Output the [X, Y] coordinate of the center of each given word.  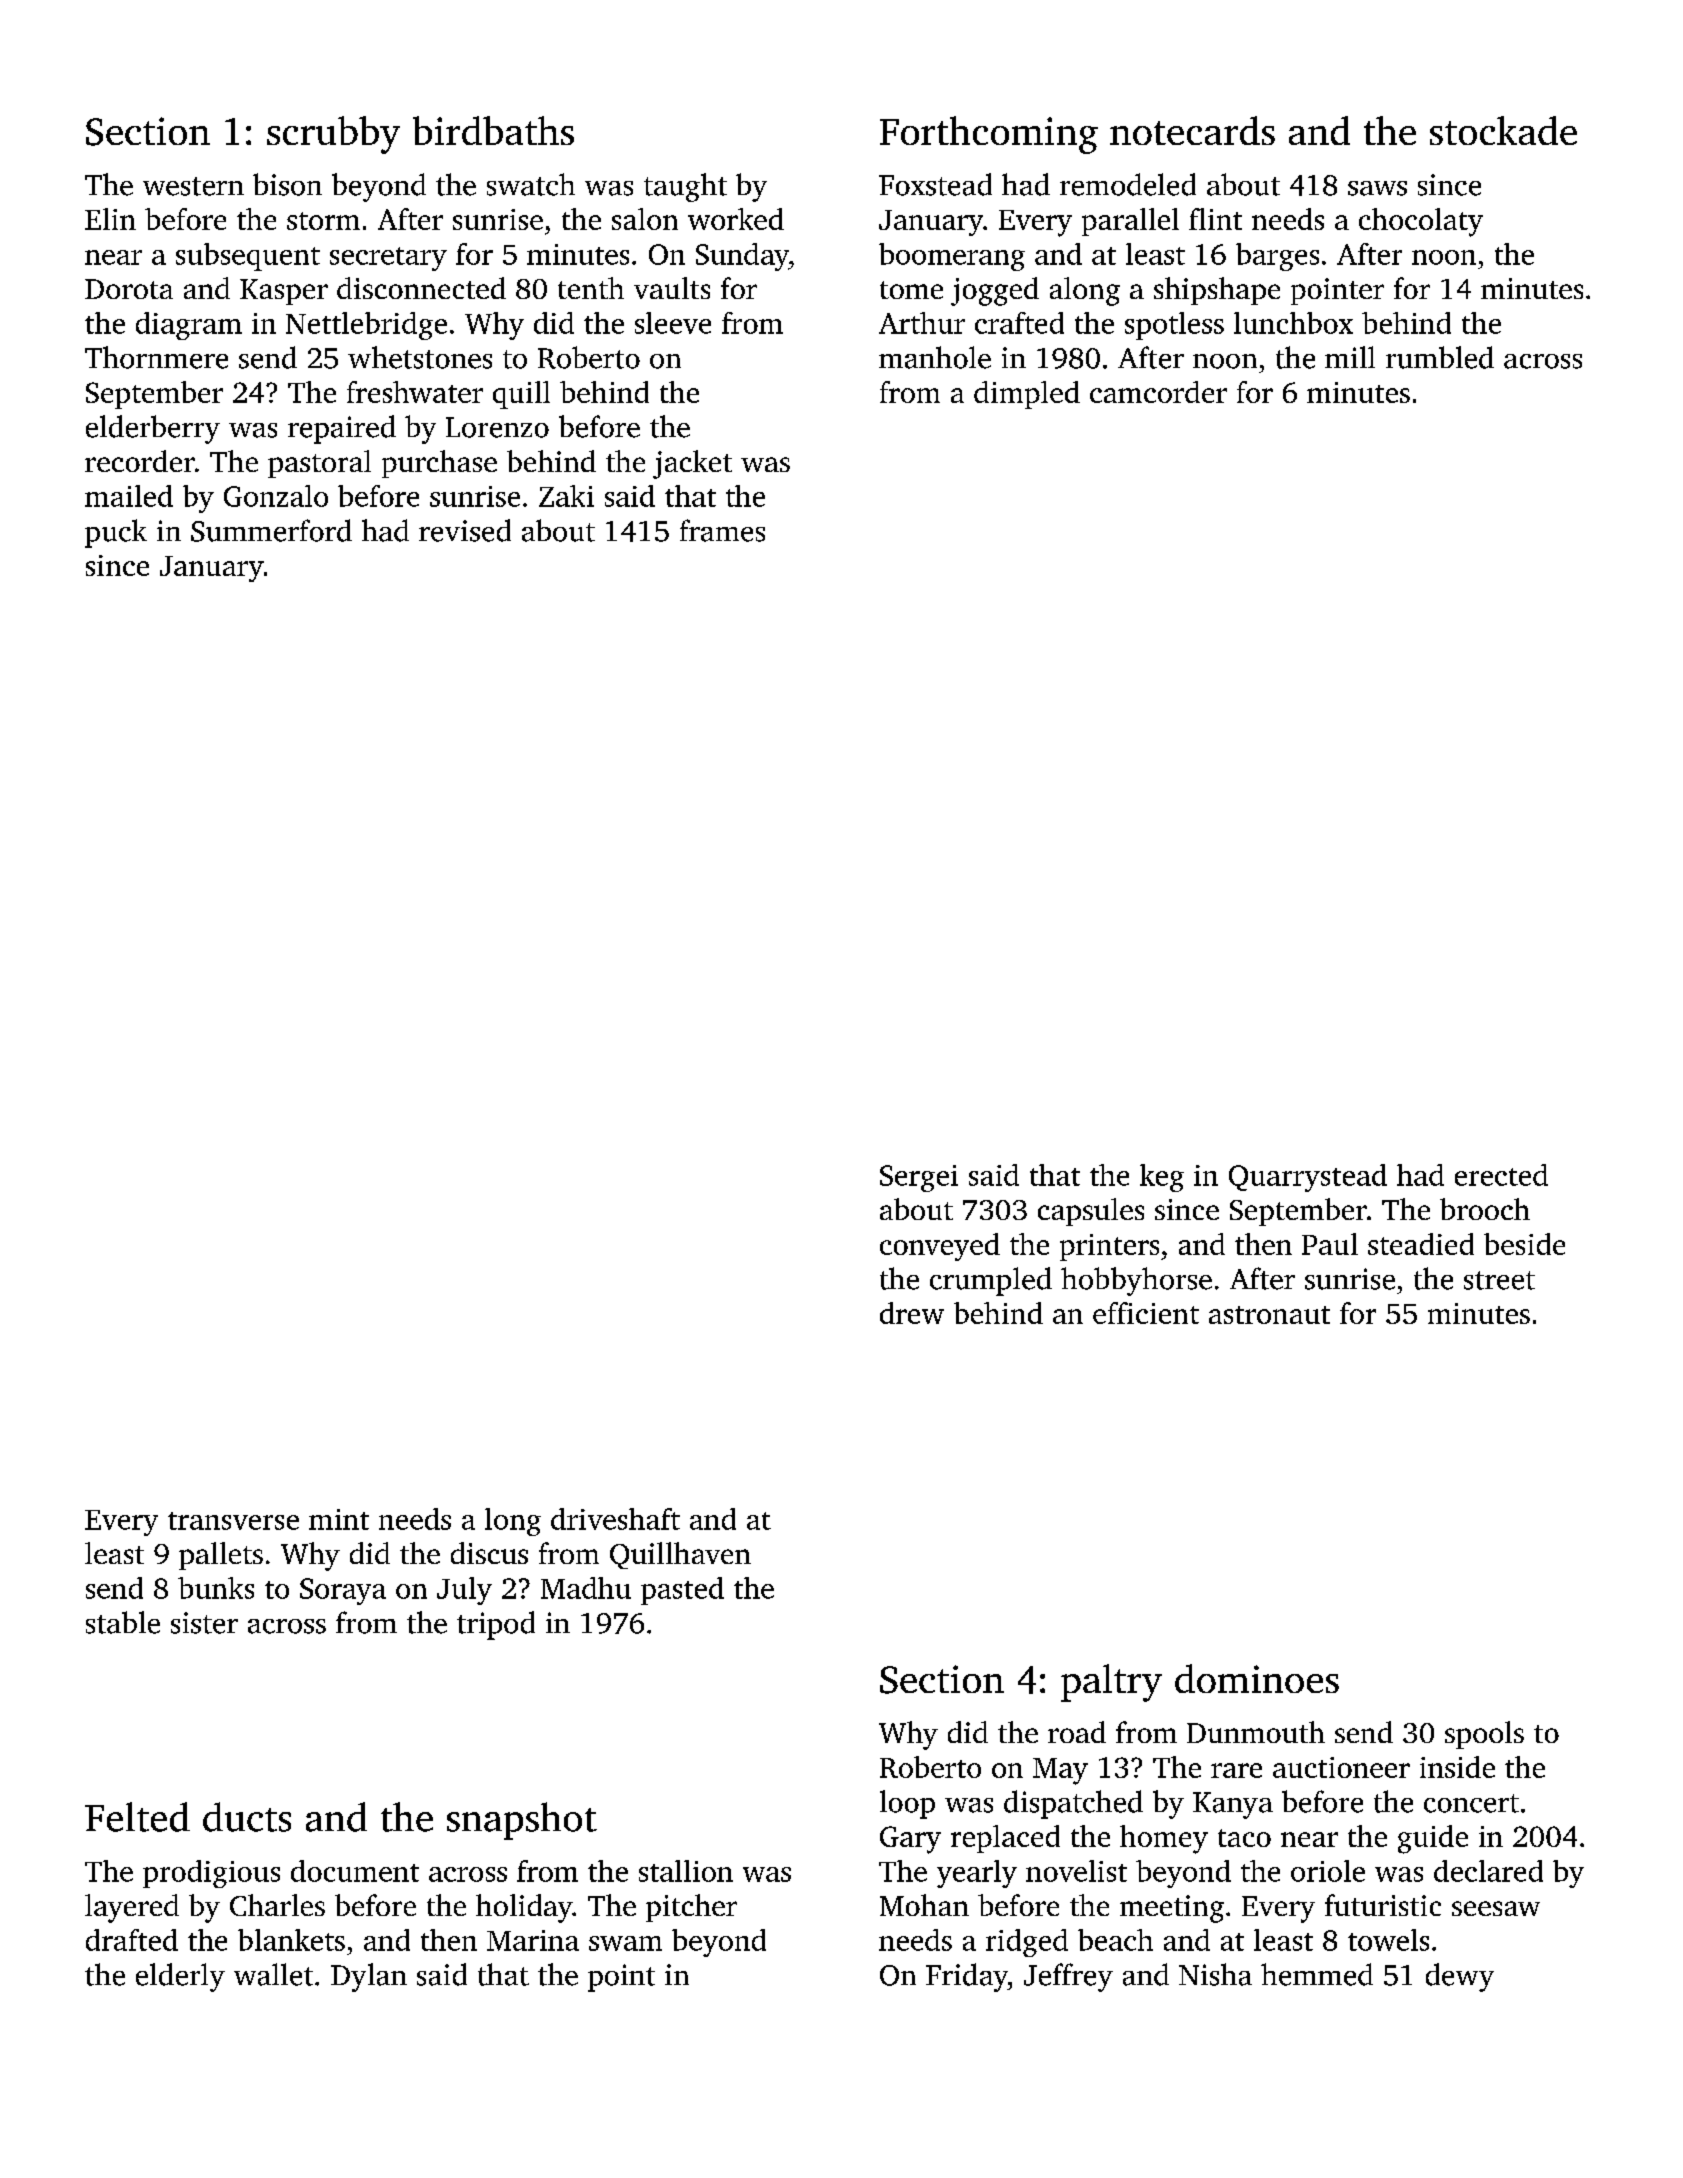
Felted [137, 1817]
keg [1162, 1178]
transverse [233, 1521]
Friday [967, 1977]
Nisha [1215, 1974]
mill [1350, 357]
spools [1484, 1735]
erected [1501, 1175]
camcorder [1158, 392]
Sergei [919, 1178]
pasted [682, 1591]
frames [722, 530]
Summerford [271, 530]
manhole [935, 357]
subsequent [248, 257]
